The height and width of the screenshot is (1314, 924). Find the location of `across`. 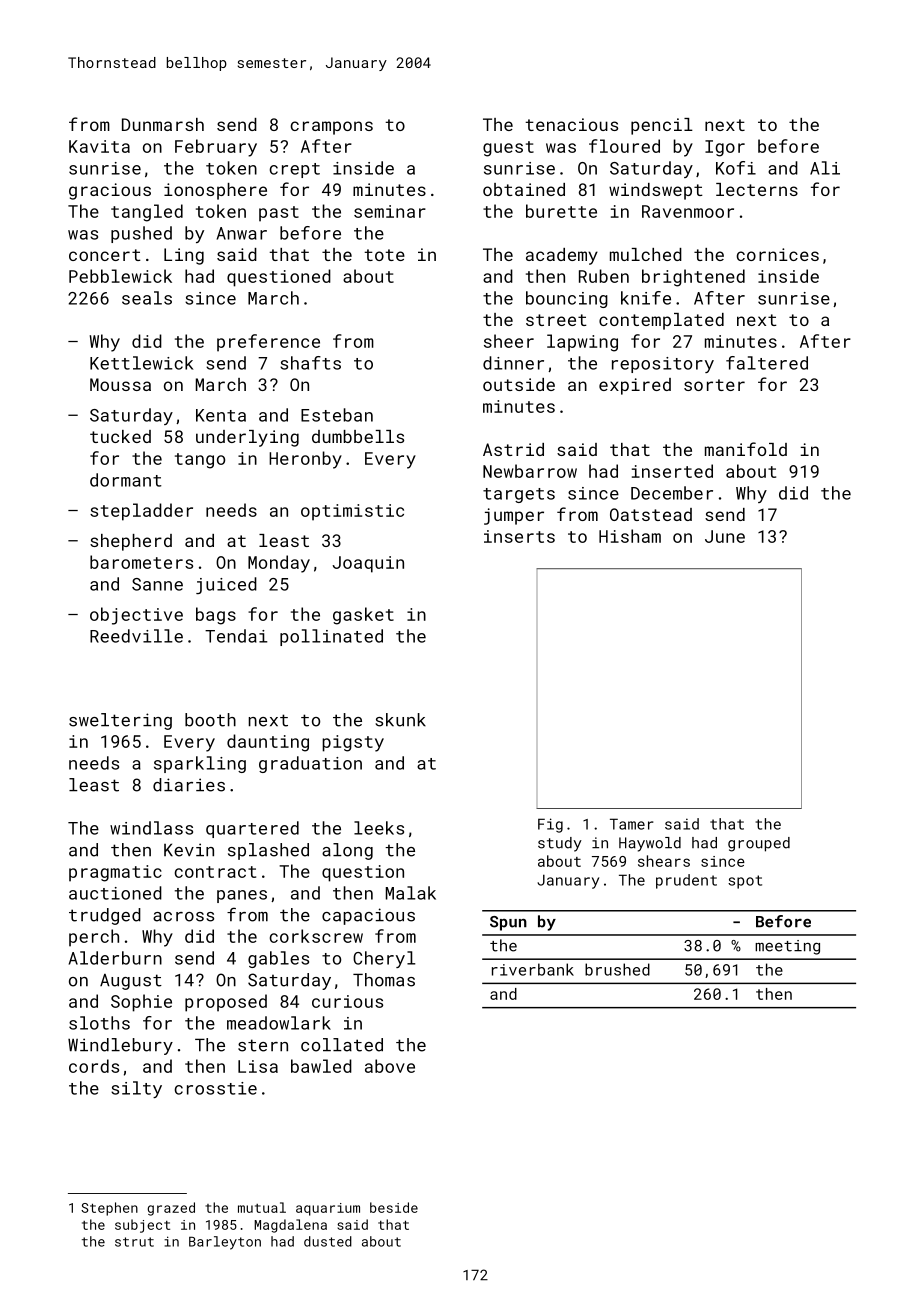

across is located at coordinates (183, 917).
